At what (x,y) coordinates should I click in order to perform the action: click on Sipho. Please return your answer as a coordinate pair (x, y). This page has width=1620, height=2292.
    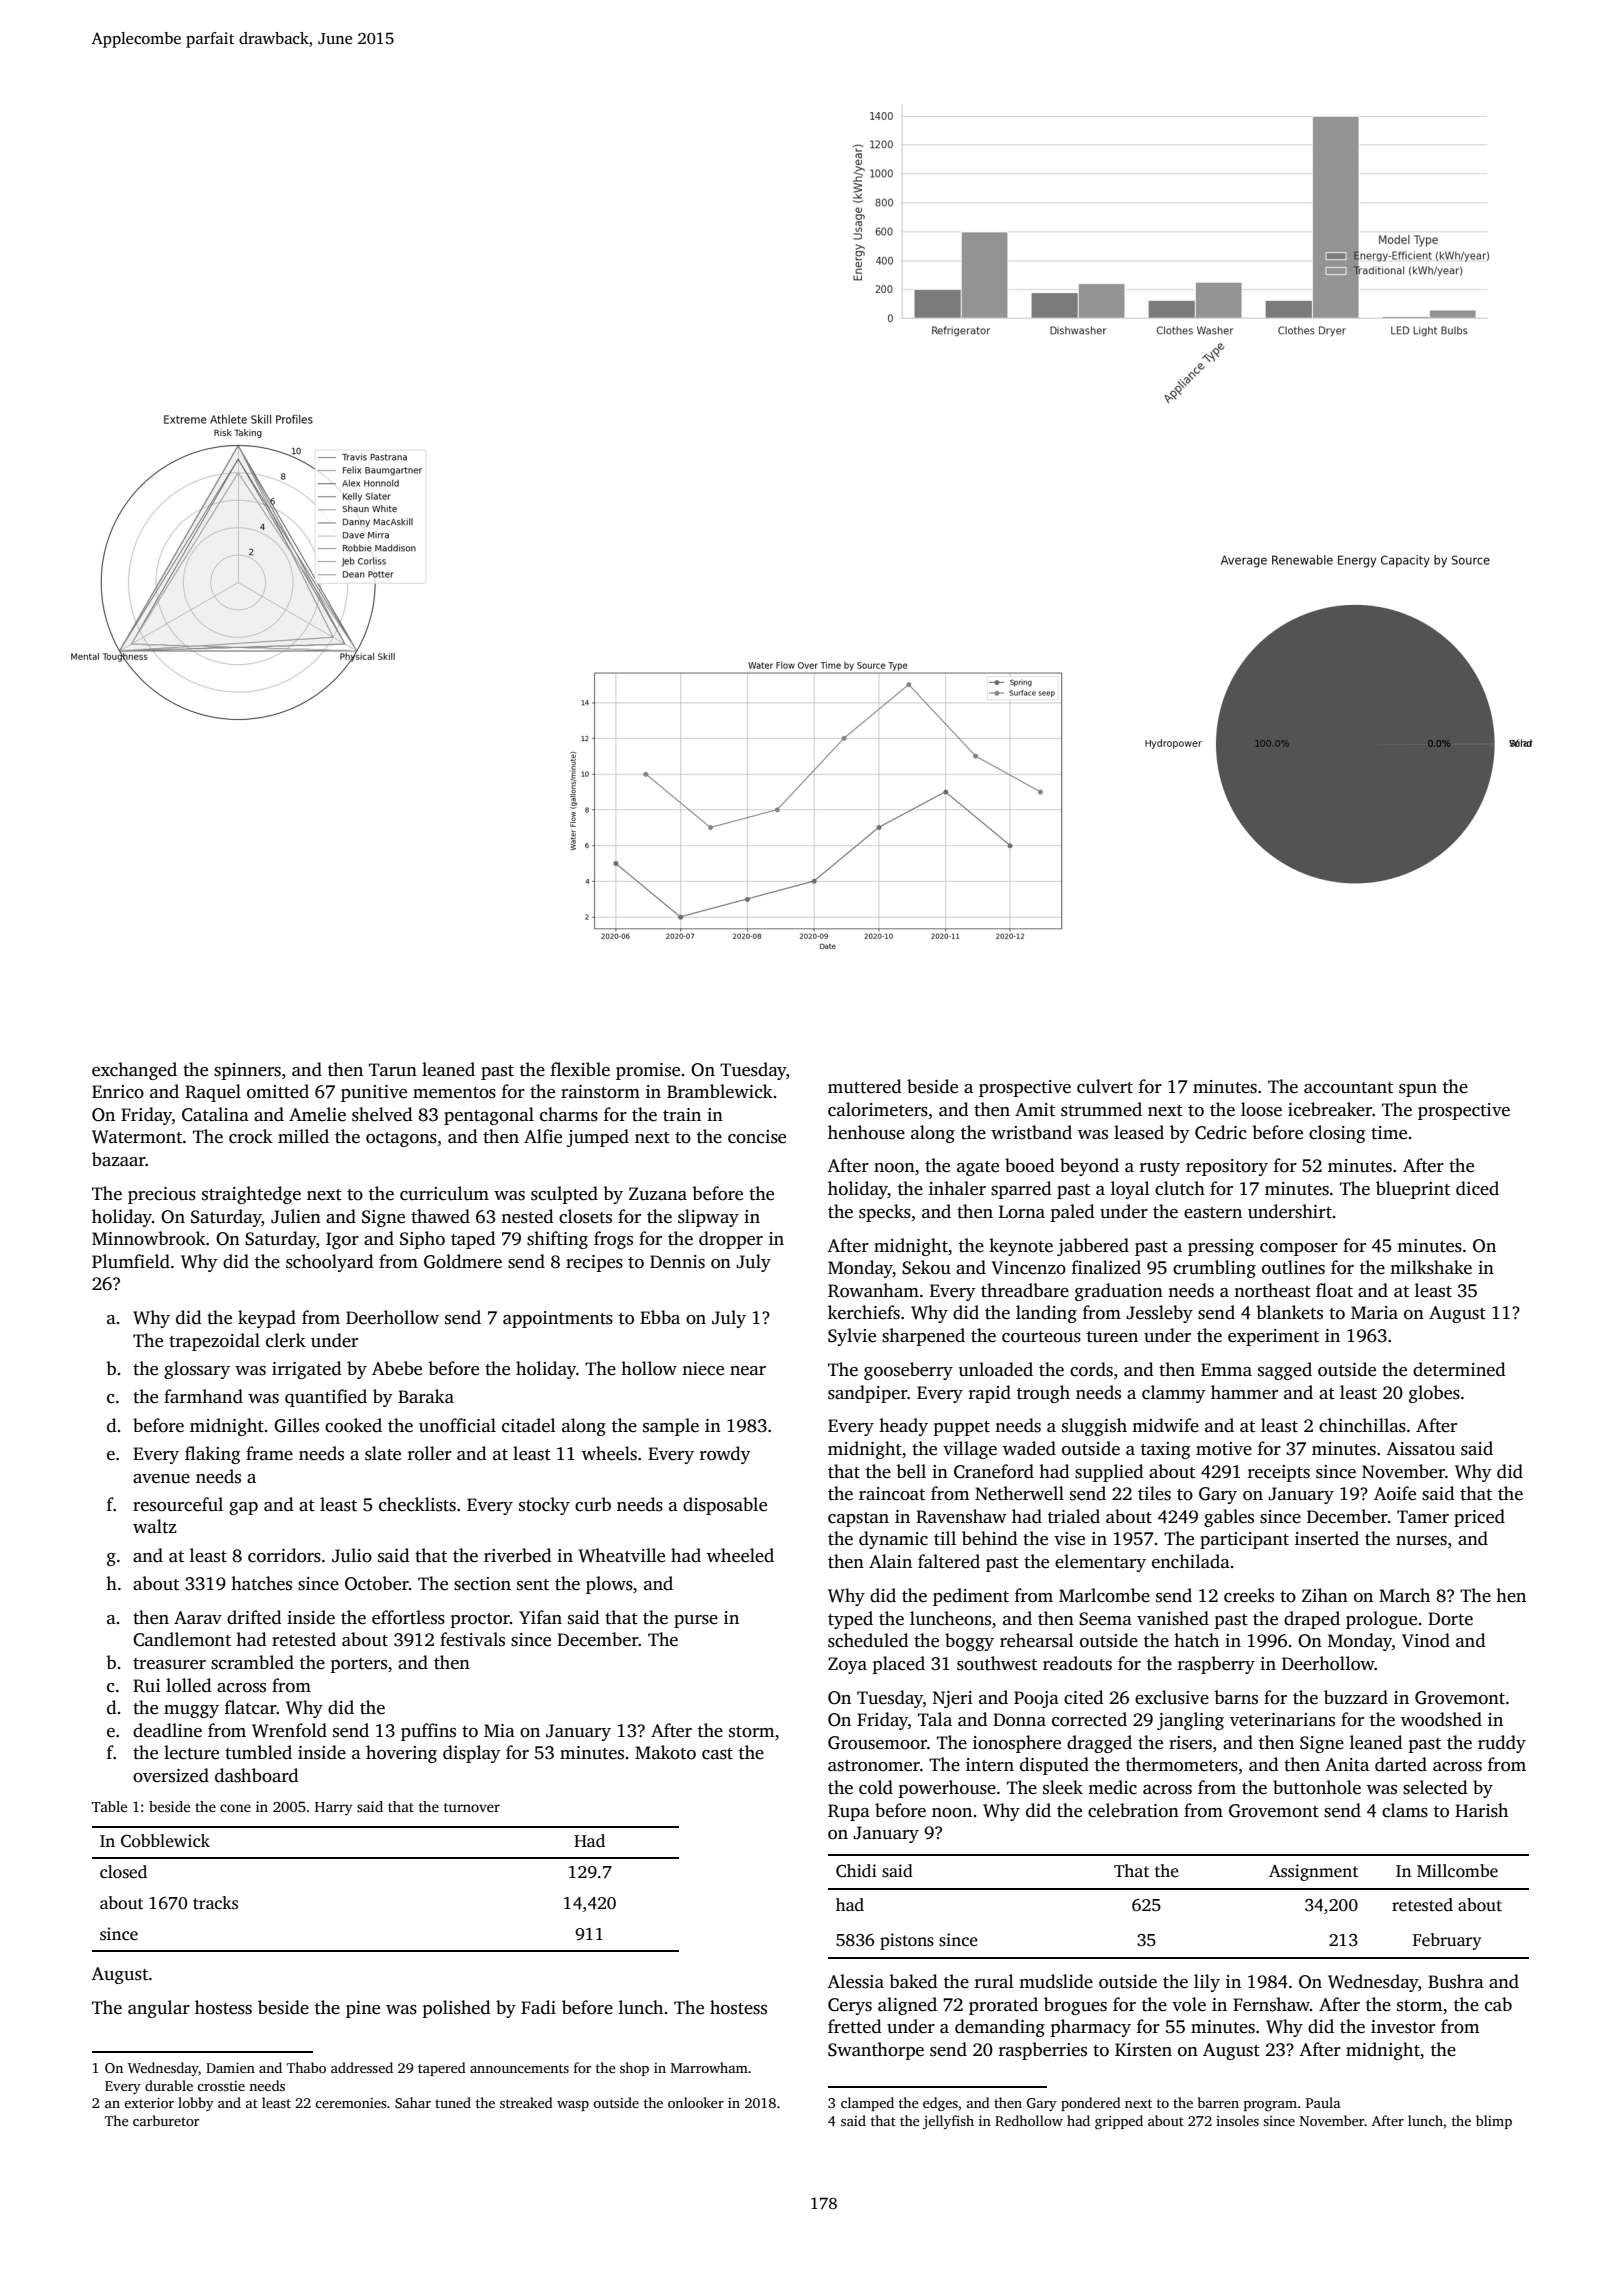
    Looking at the image, I should click on (422, 1240).
